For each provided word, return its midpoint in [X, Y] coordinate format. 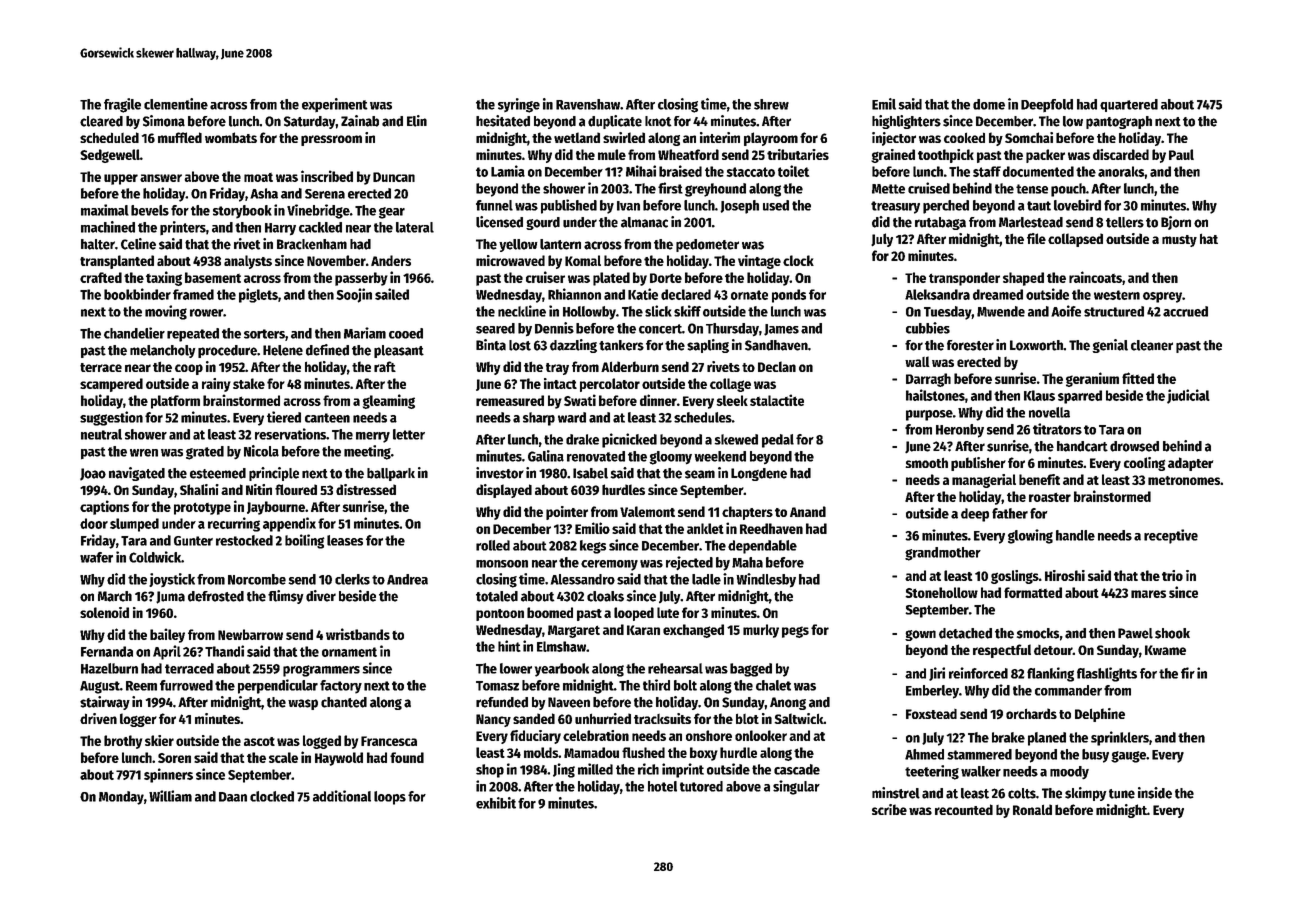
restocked [244, 540]
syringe [519, 105]
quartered [1129, 105]
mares [1148, 594]
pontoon [500, 615]
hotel [662, 786]
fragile [122, 105]
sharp [539, 419]
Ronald [1032, 809]
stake [249, 383]
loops [390, 798]
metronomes [1184, 480]
